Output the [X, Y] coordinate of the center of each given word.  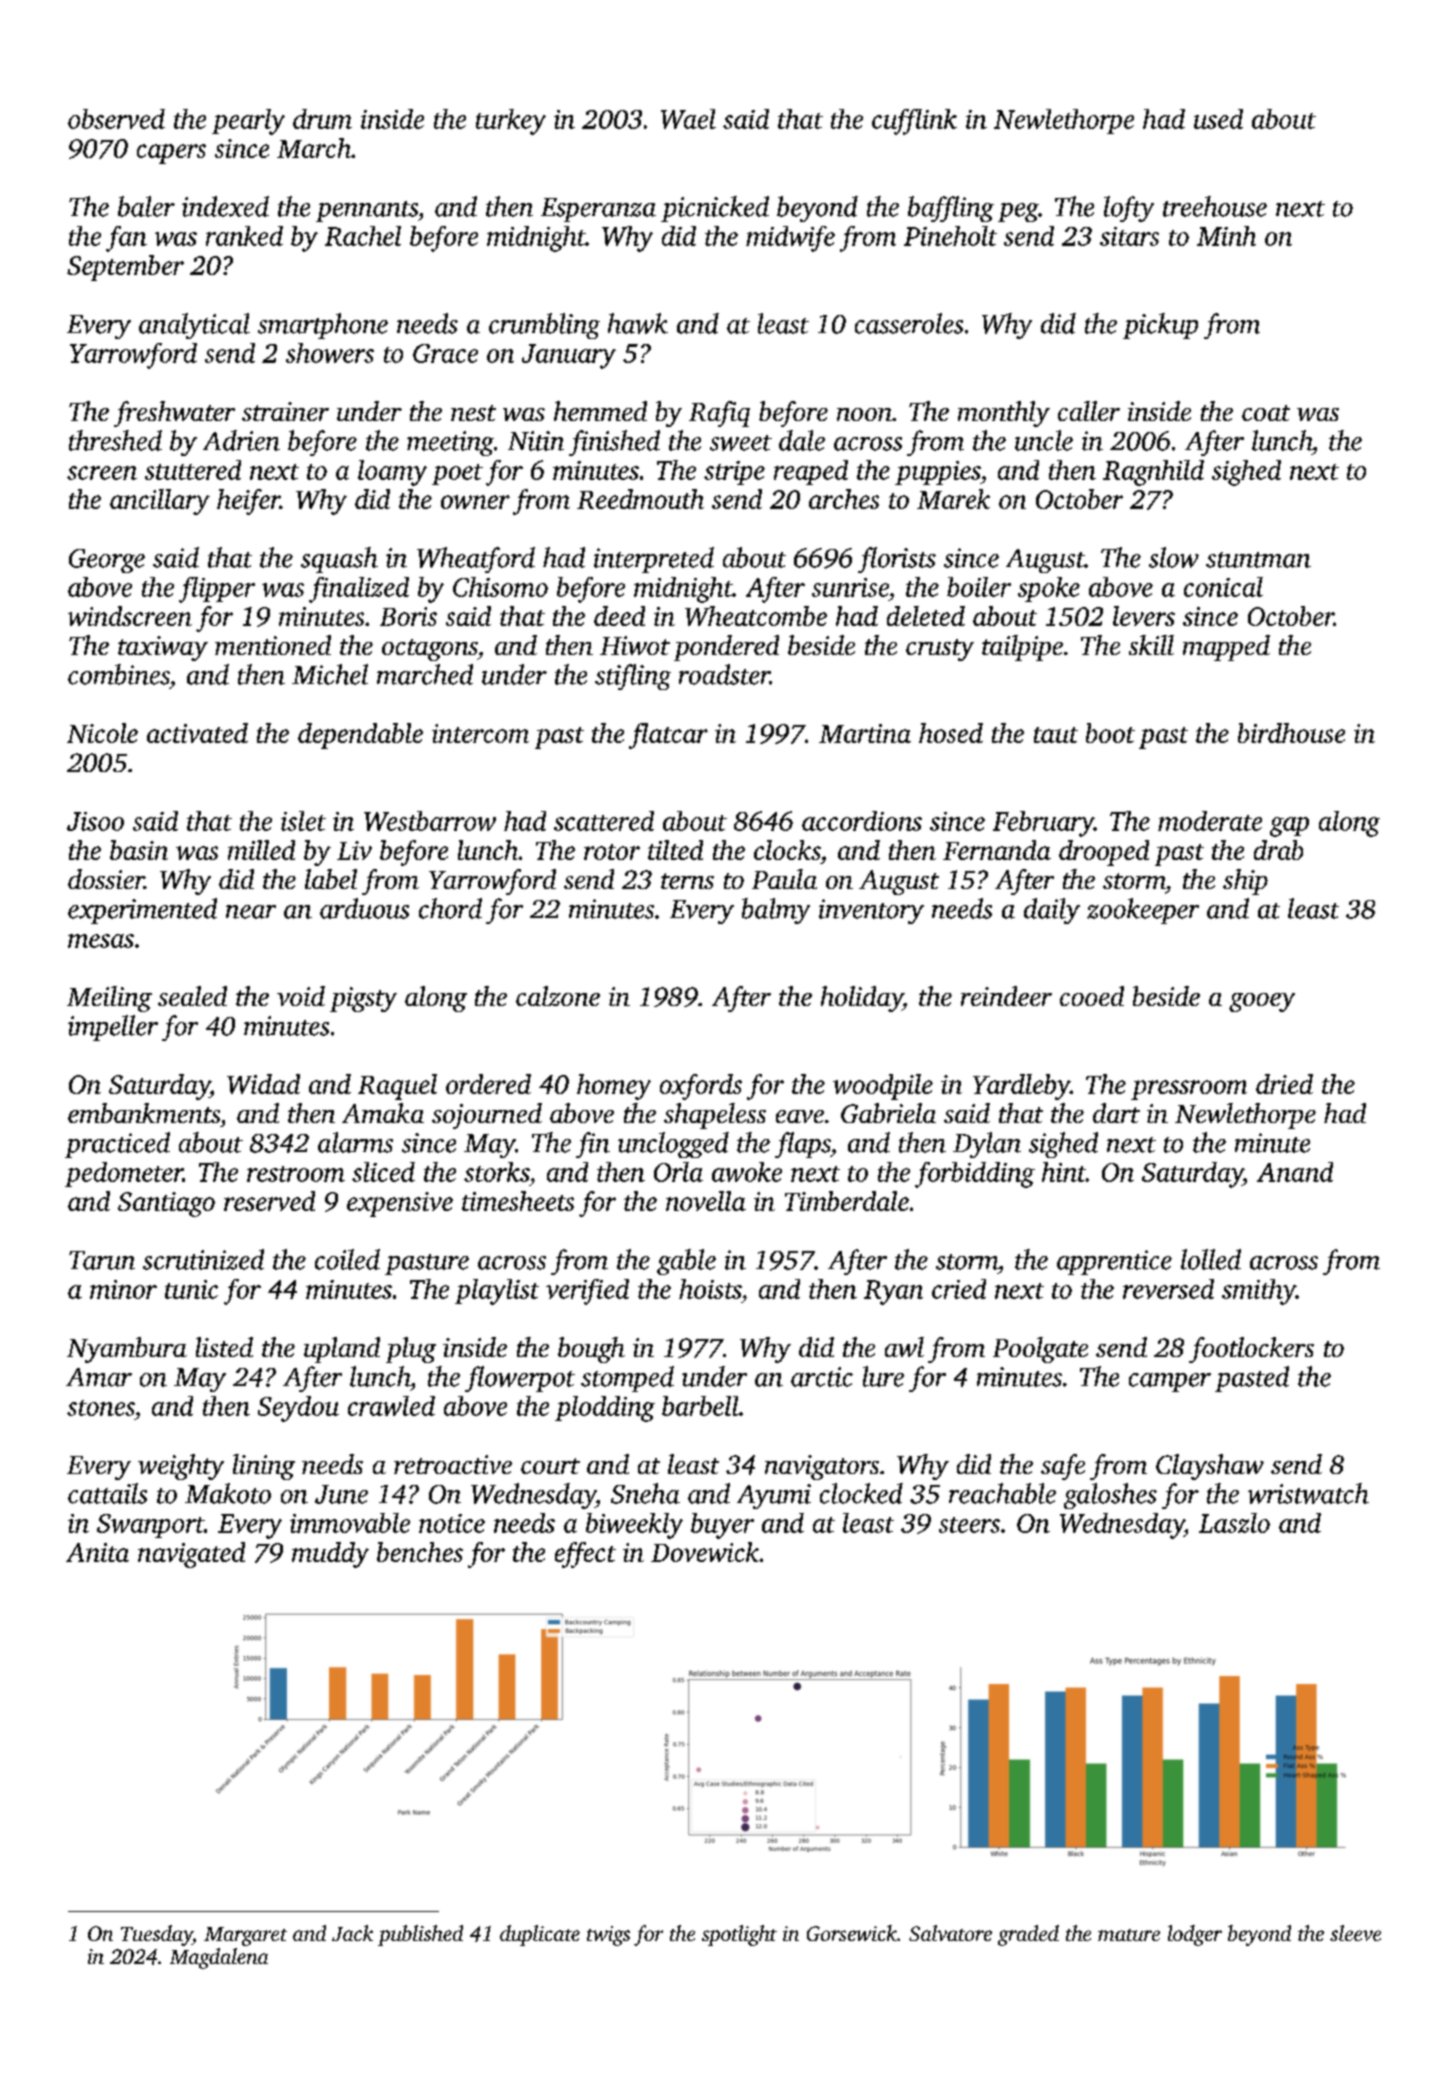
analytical [194, 326]
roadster [724, 674]
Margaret [245, 1936]
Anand [1295, 1172]
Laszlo [1234, 1523]
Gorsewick [852, 1933]
